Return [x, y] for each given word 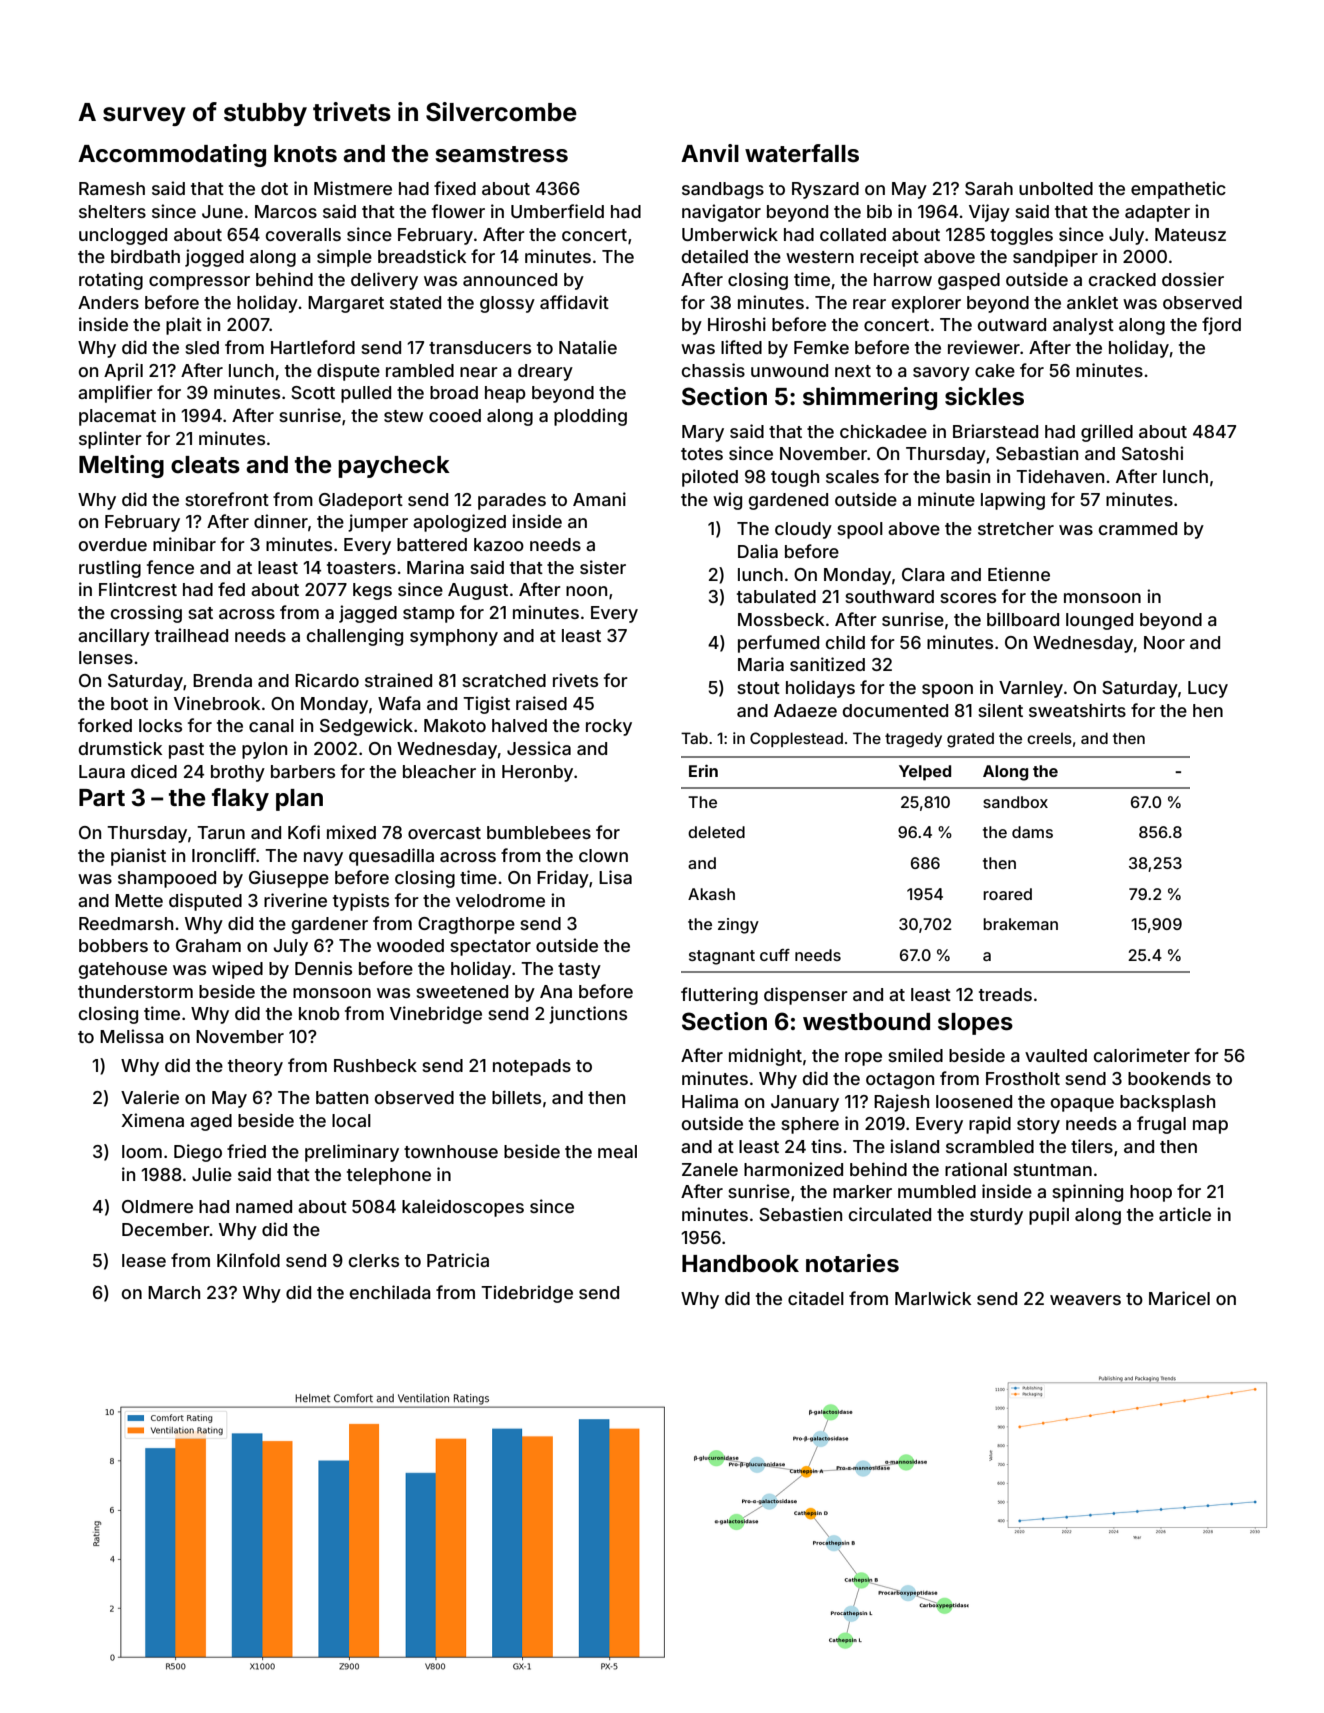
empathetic [1178, 190]
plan [299, 800]
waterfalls [802, 153]
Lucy [1208, 689]
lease [144, 1260]
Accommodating [172, 155]
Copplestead [796, 739]
